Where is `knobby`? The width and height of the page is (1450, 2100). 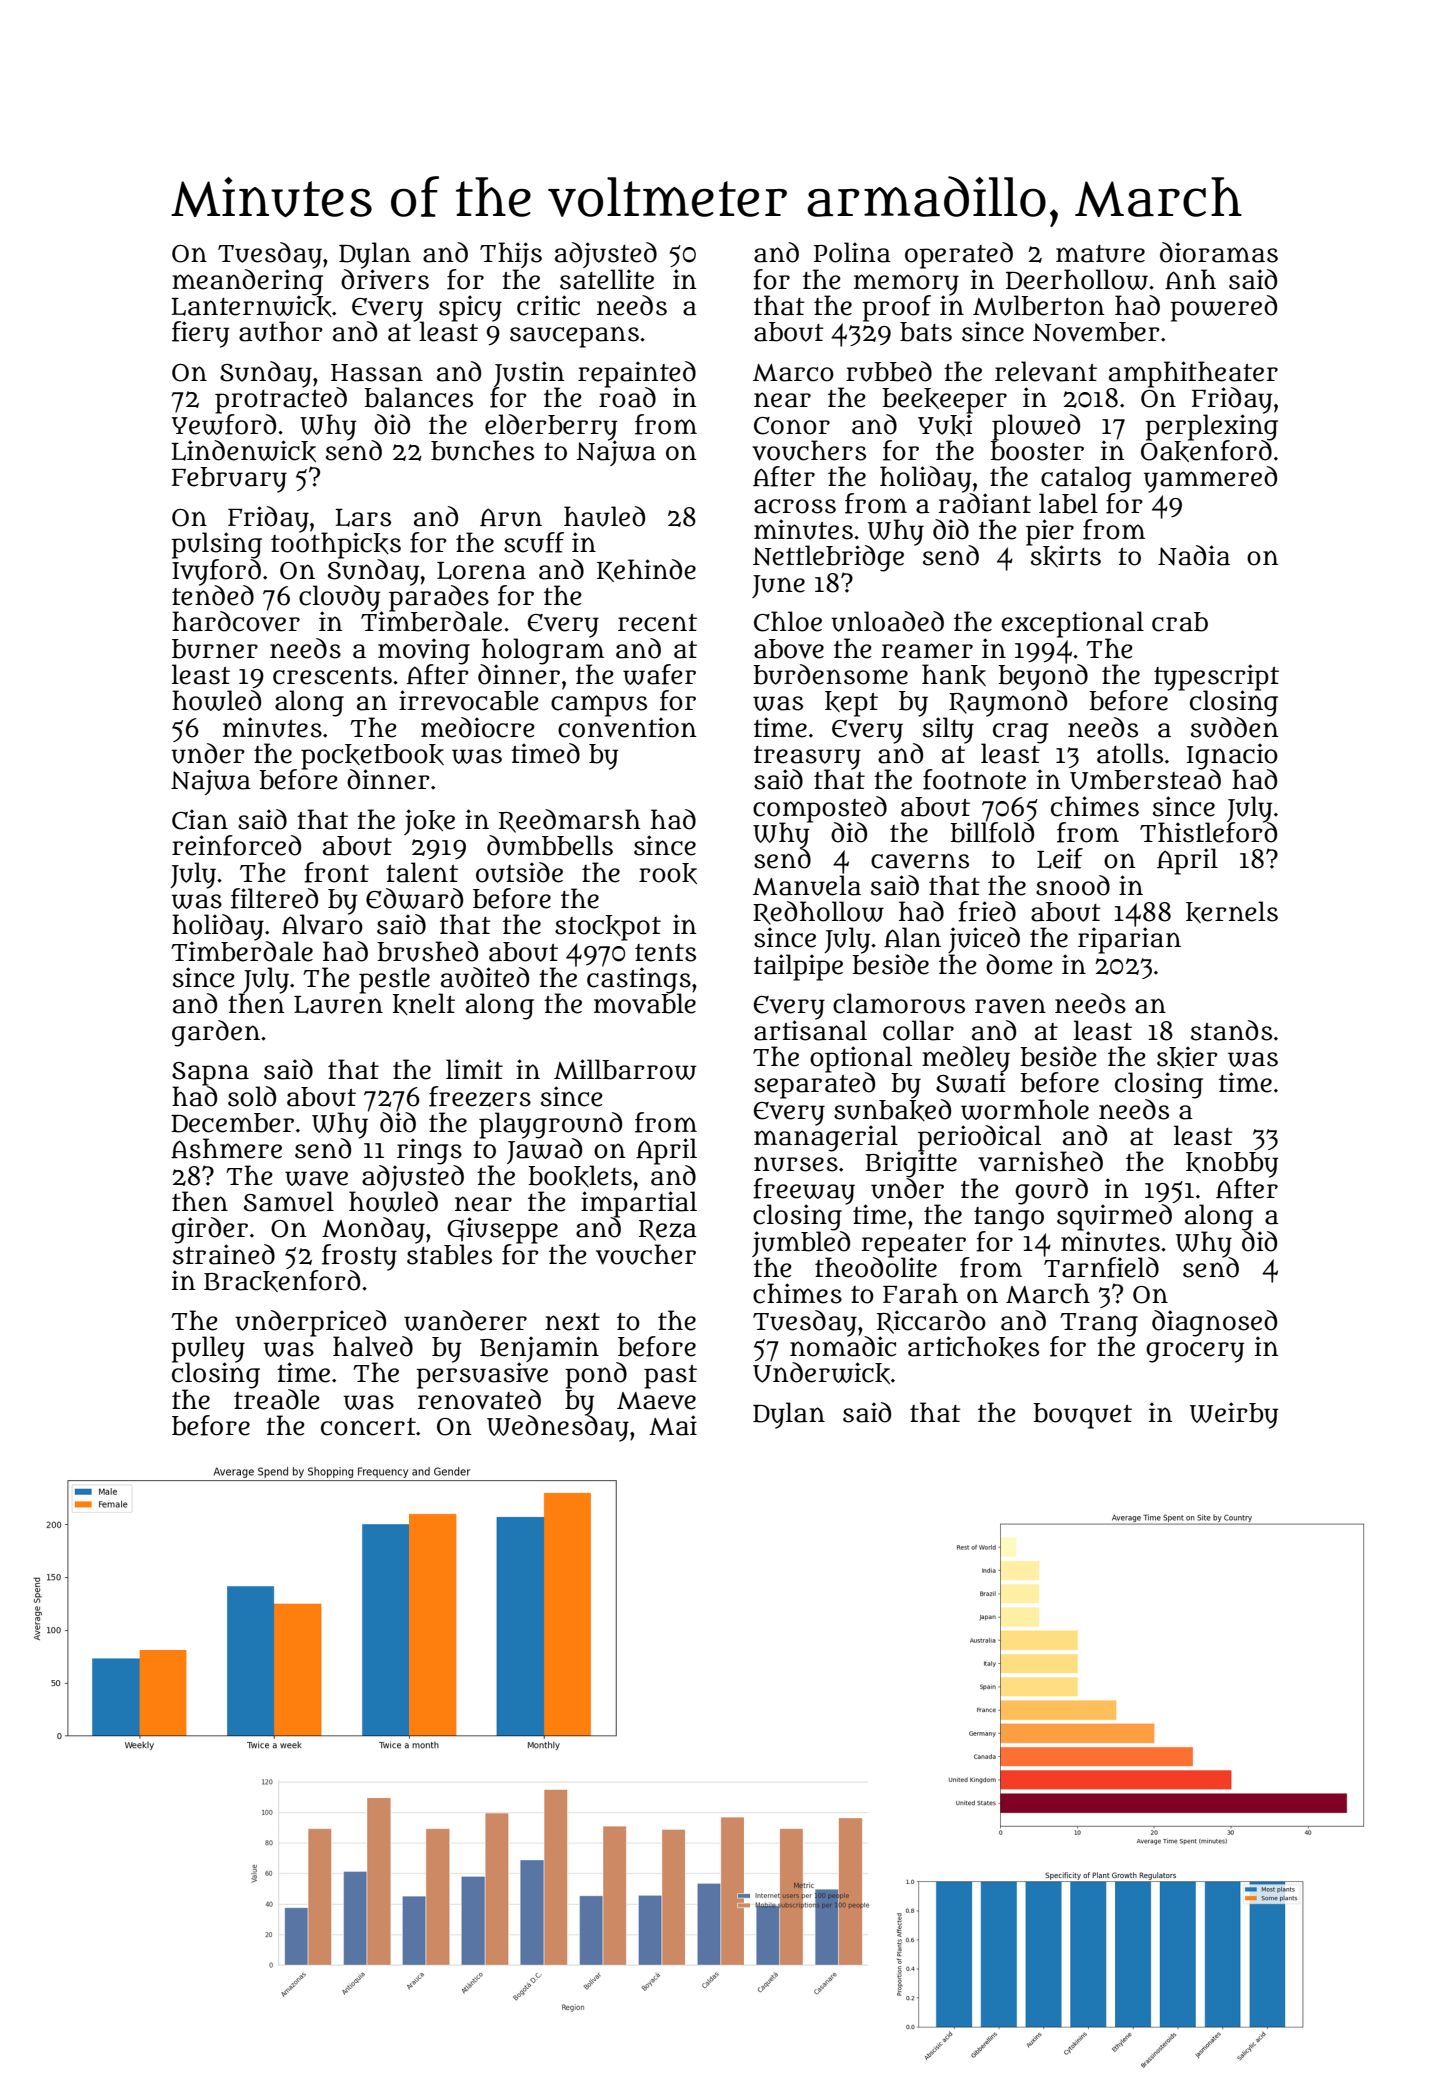
knobby is located at coordinates (1232, 1165).
